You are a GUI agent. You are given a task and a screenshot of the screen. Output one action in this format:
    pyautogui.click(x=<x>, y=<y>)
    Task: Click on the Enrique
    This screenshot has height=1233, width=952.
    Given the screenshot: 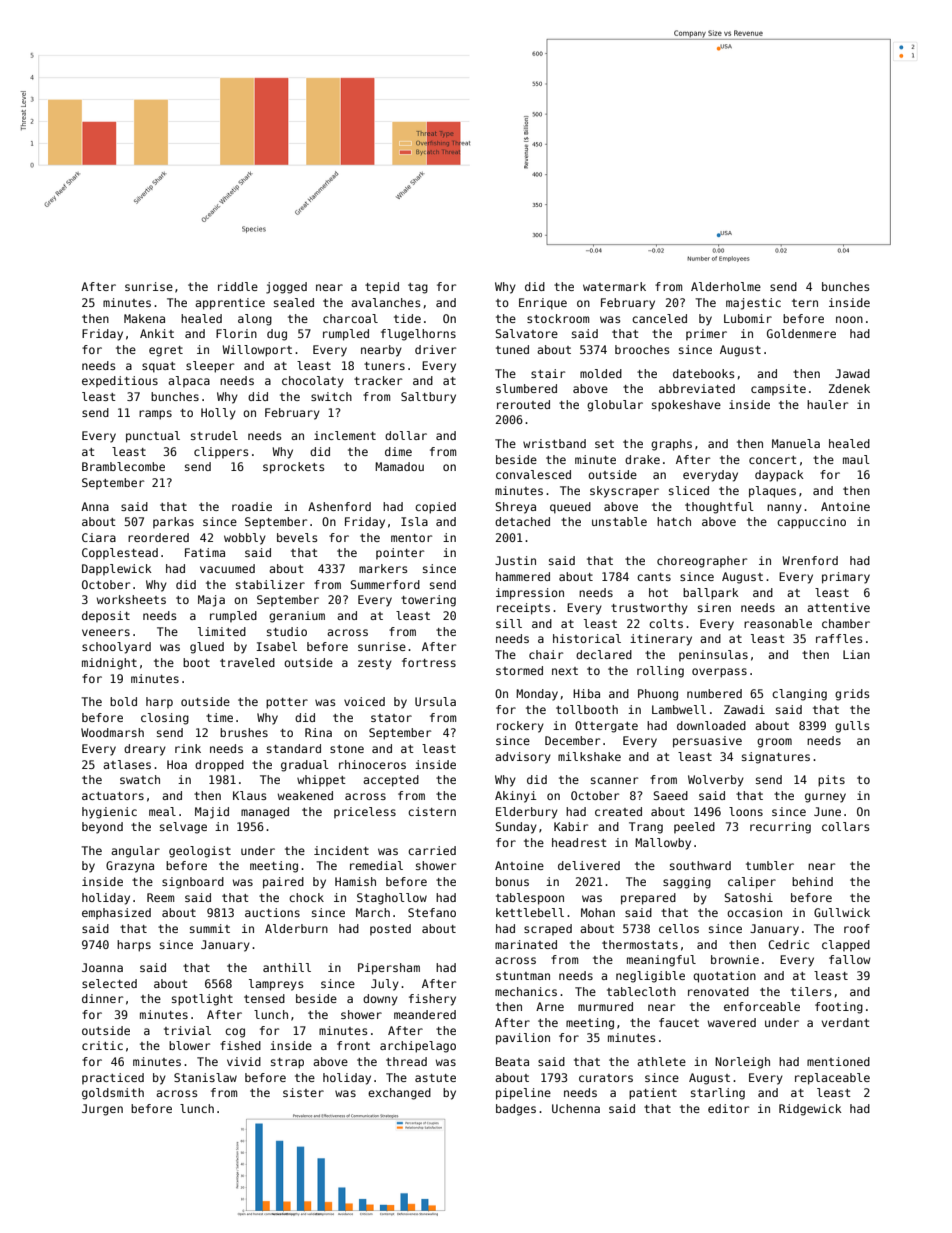 What is the action you would take?
    pyautogui.click(x=543, y=304)
